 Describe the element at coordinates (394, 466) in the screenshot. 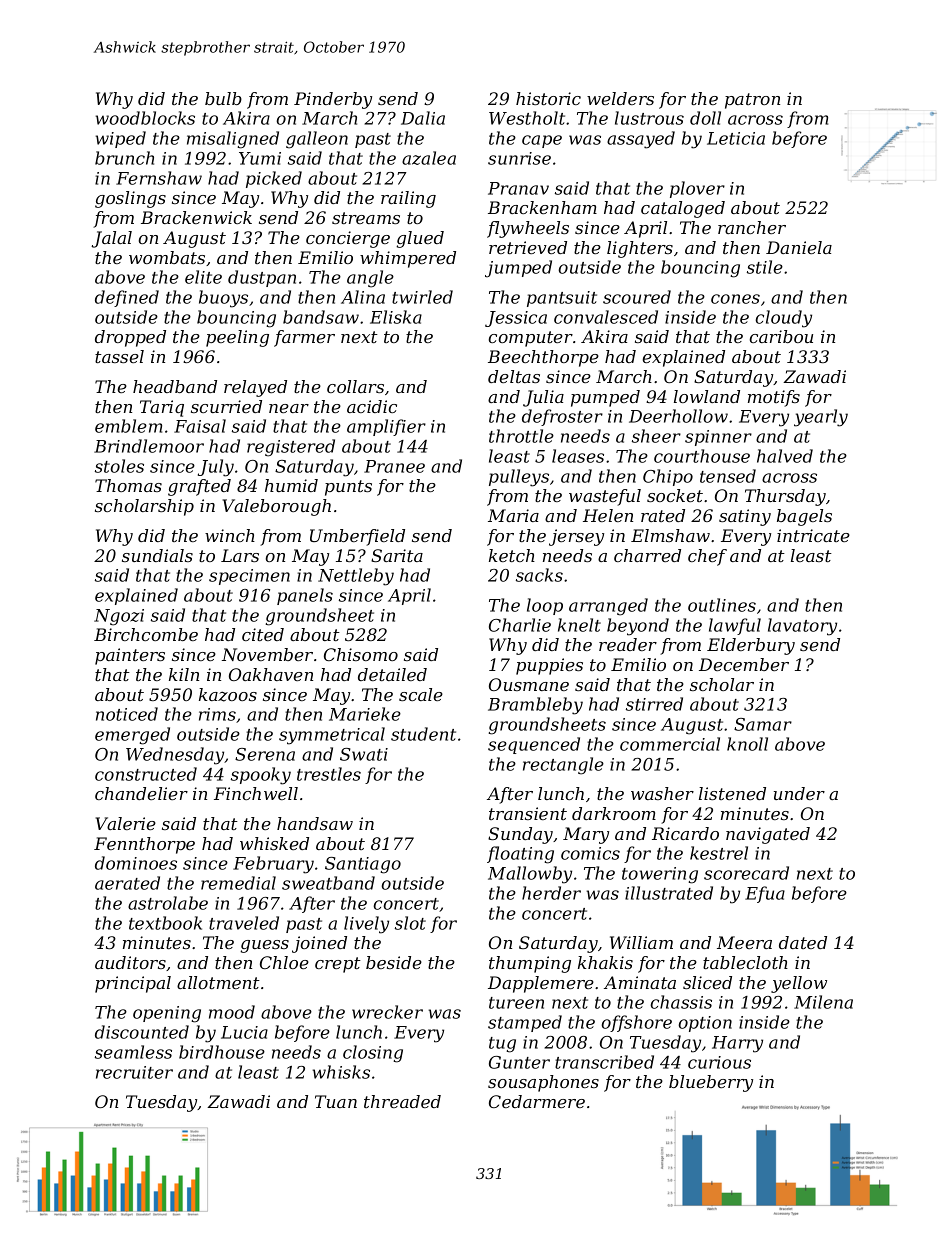

I see `Pranee` at that location.
